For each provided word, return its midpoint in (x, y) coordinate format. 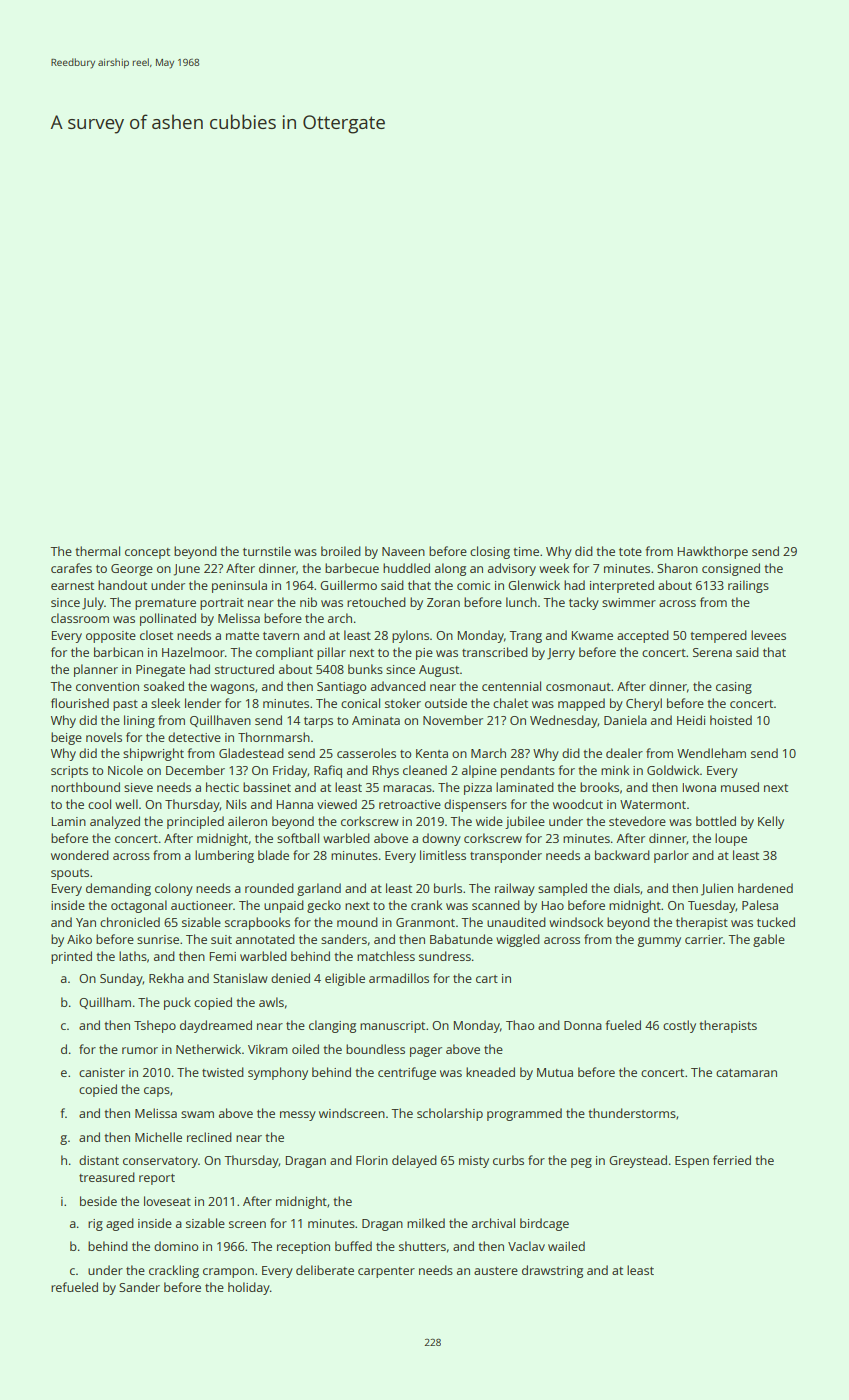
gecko (324, 906)
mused (740, 787)
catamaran (746, 1073)
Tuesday (712, 906)
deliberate (325, 1270)
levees (768, 635)
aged (120, 1224)
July (93, 603)
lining (139, 721)
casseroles (366, 753)
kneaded (490, 1072)
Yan (86, 922)
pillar (331, 653)
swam (197, 1114)
